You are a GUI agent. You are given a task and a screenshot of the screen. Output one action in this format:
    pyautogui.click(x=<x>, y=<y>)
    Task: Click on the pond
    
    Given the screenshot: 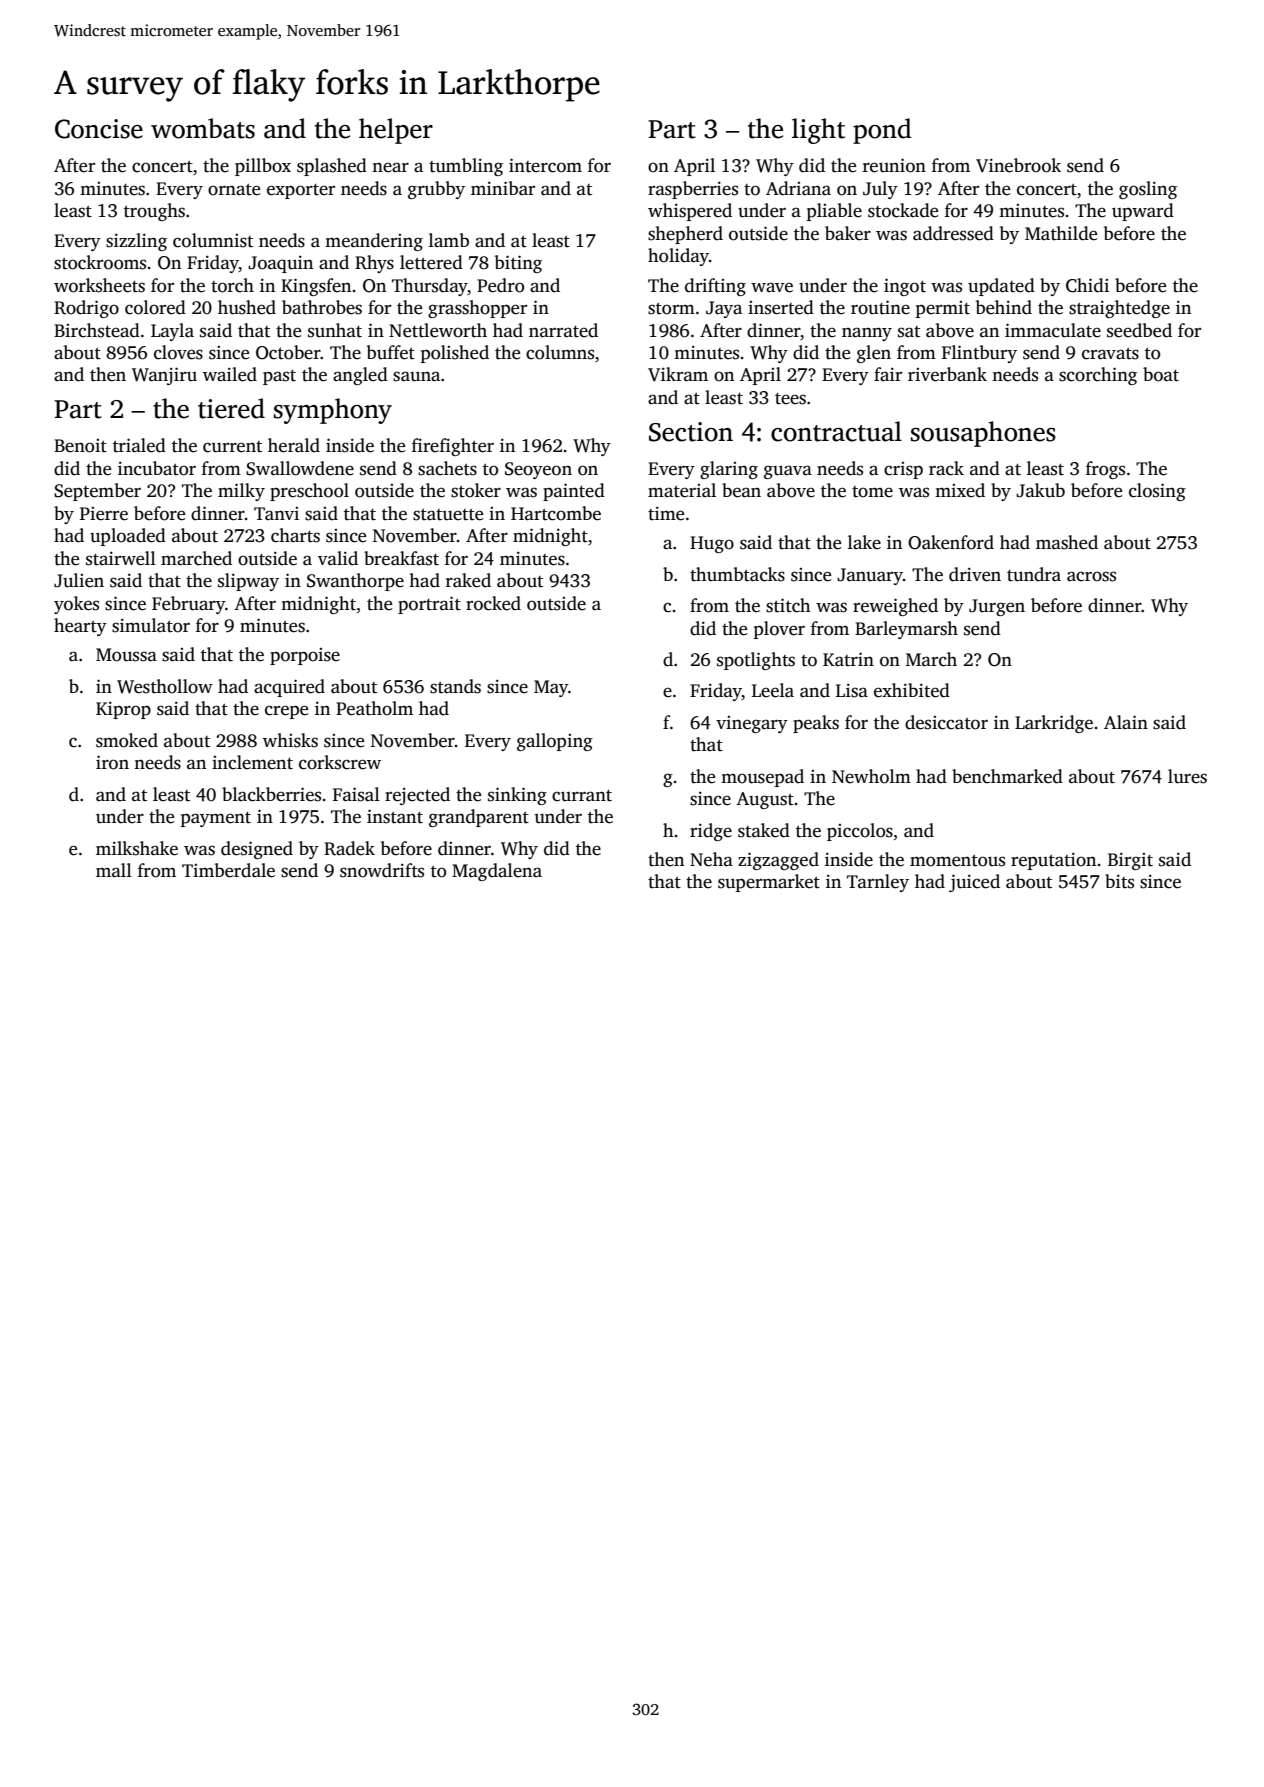 What is the action you would take?
    pyautogui.click(x=882, y=131)
